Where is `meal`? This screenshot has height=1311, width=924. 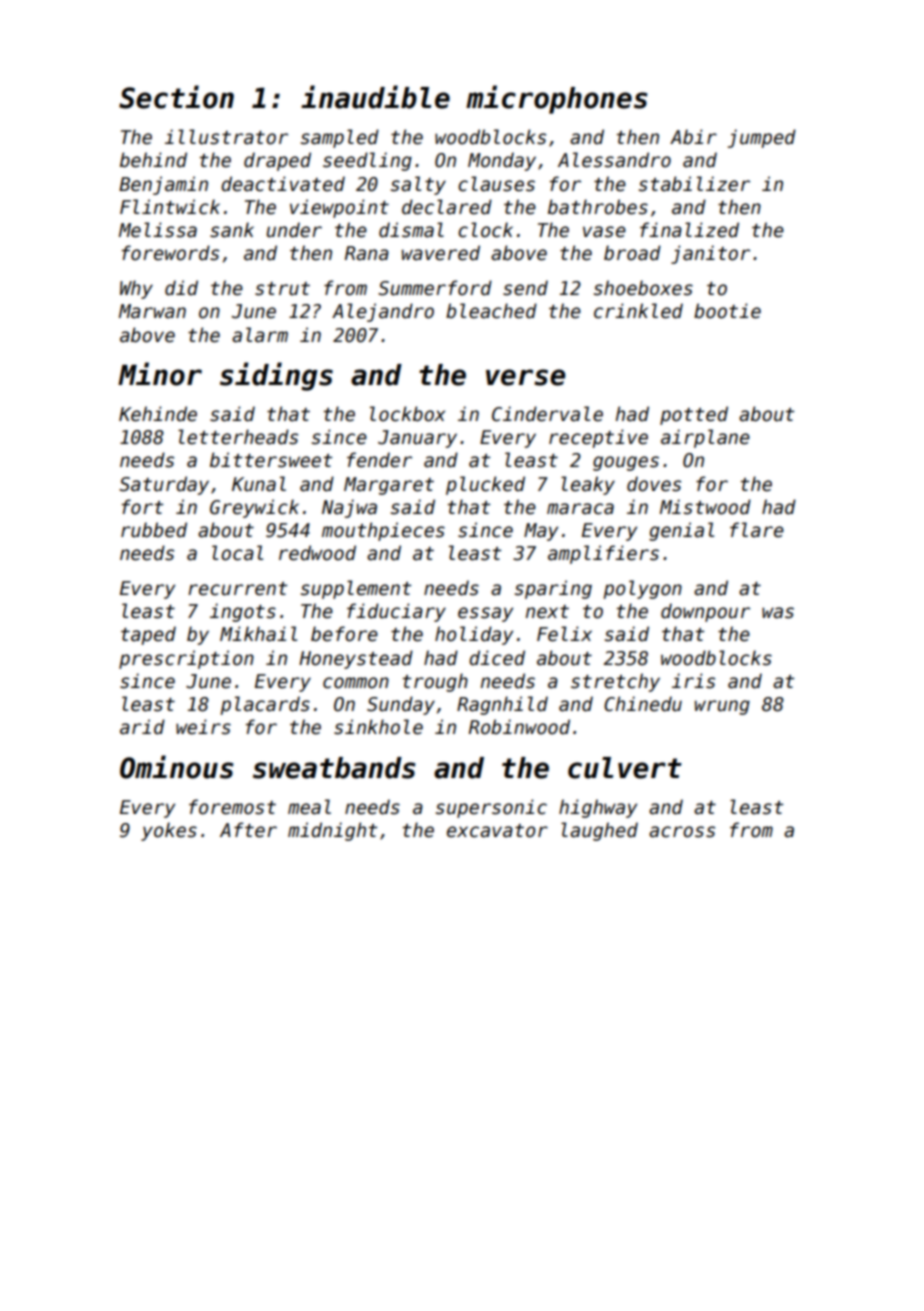
meal is located at coordinates (309, 807).
